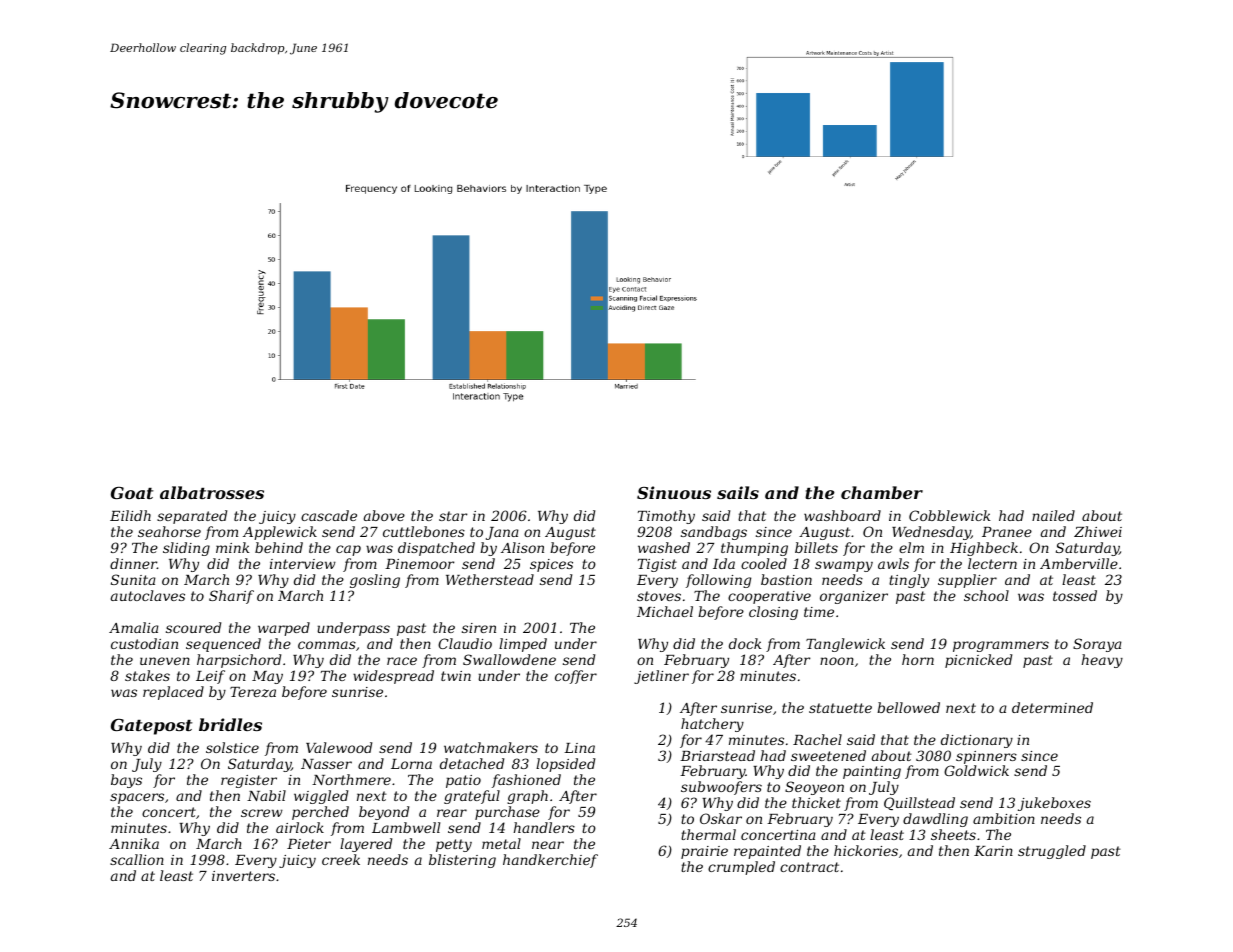 This screenshot has height=952, width=1233. What do you see at coordinates (280, 533) in the screenshot?
I see `Applewick` at bounding box center [280, 533].
